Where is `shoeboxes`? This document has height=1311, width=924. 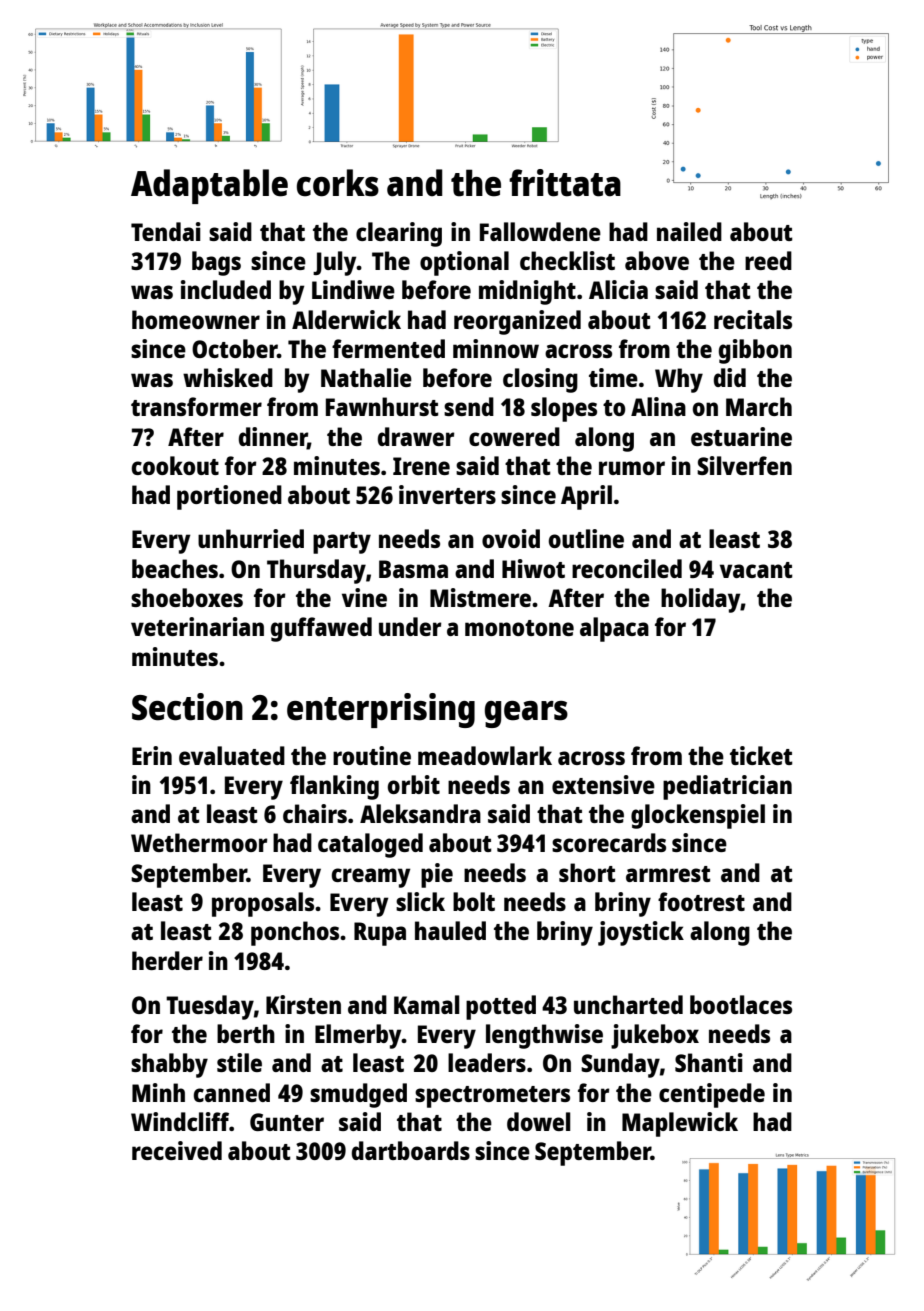 shoeboxes is located at coordinates (187, 597).
